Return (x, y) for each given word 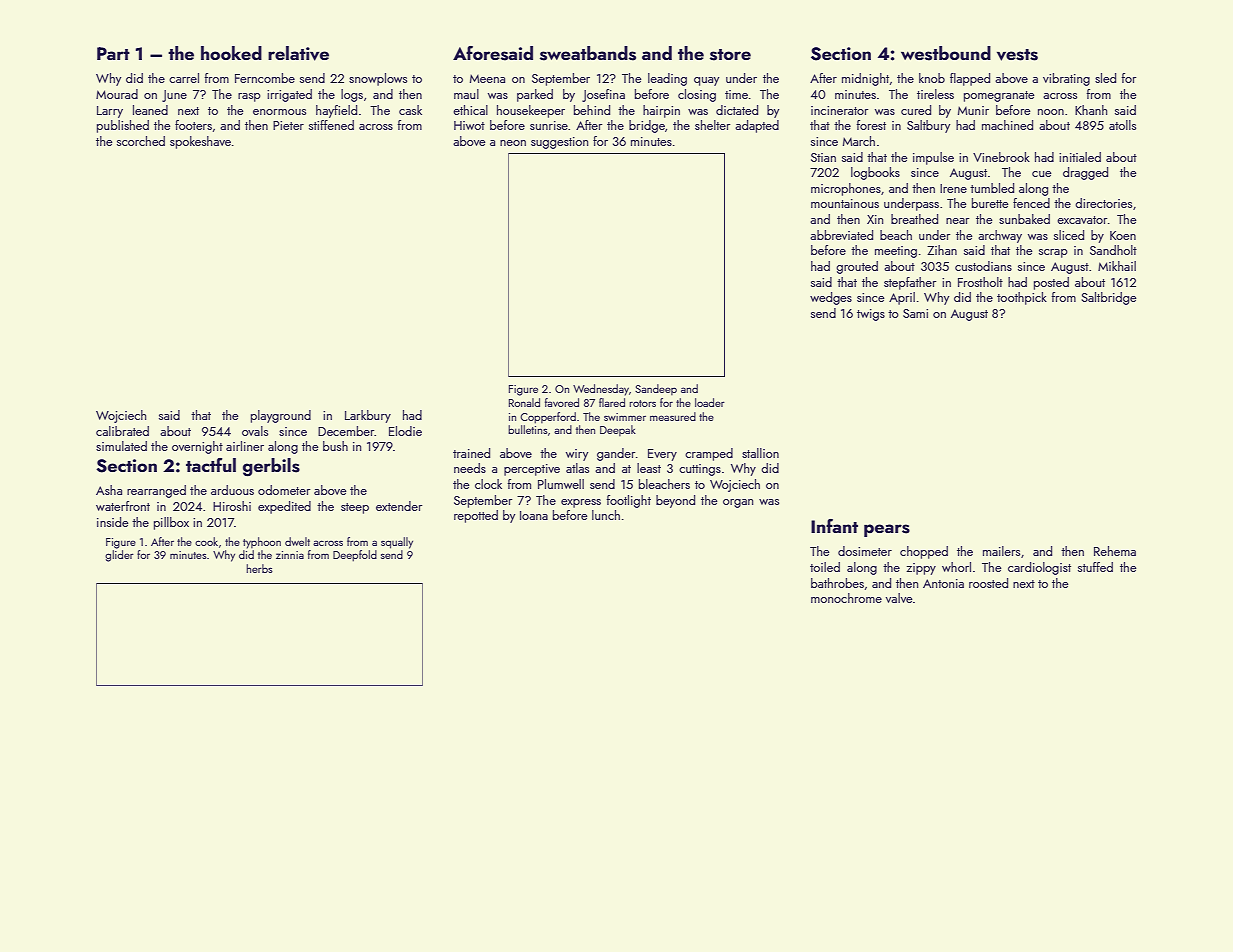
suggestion (559, 143)
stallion (760, 453)
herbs (259, 568)
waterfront (123, 506)
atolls (1122, 125)
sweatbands (588, 53)
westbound (946, 53)
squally (397, 543)
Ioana (534, 515)
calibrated (122, 431)
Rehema (1115, 551)
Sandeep (656, 389)
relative (298, 53)
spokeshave (200, 142)
